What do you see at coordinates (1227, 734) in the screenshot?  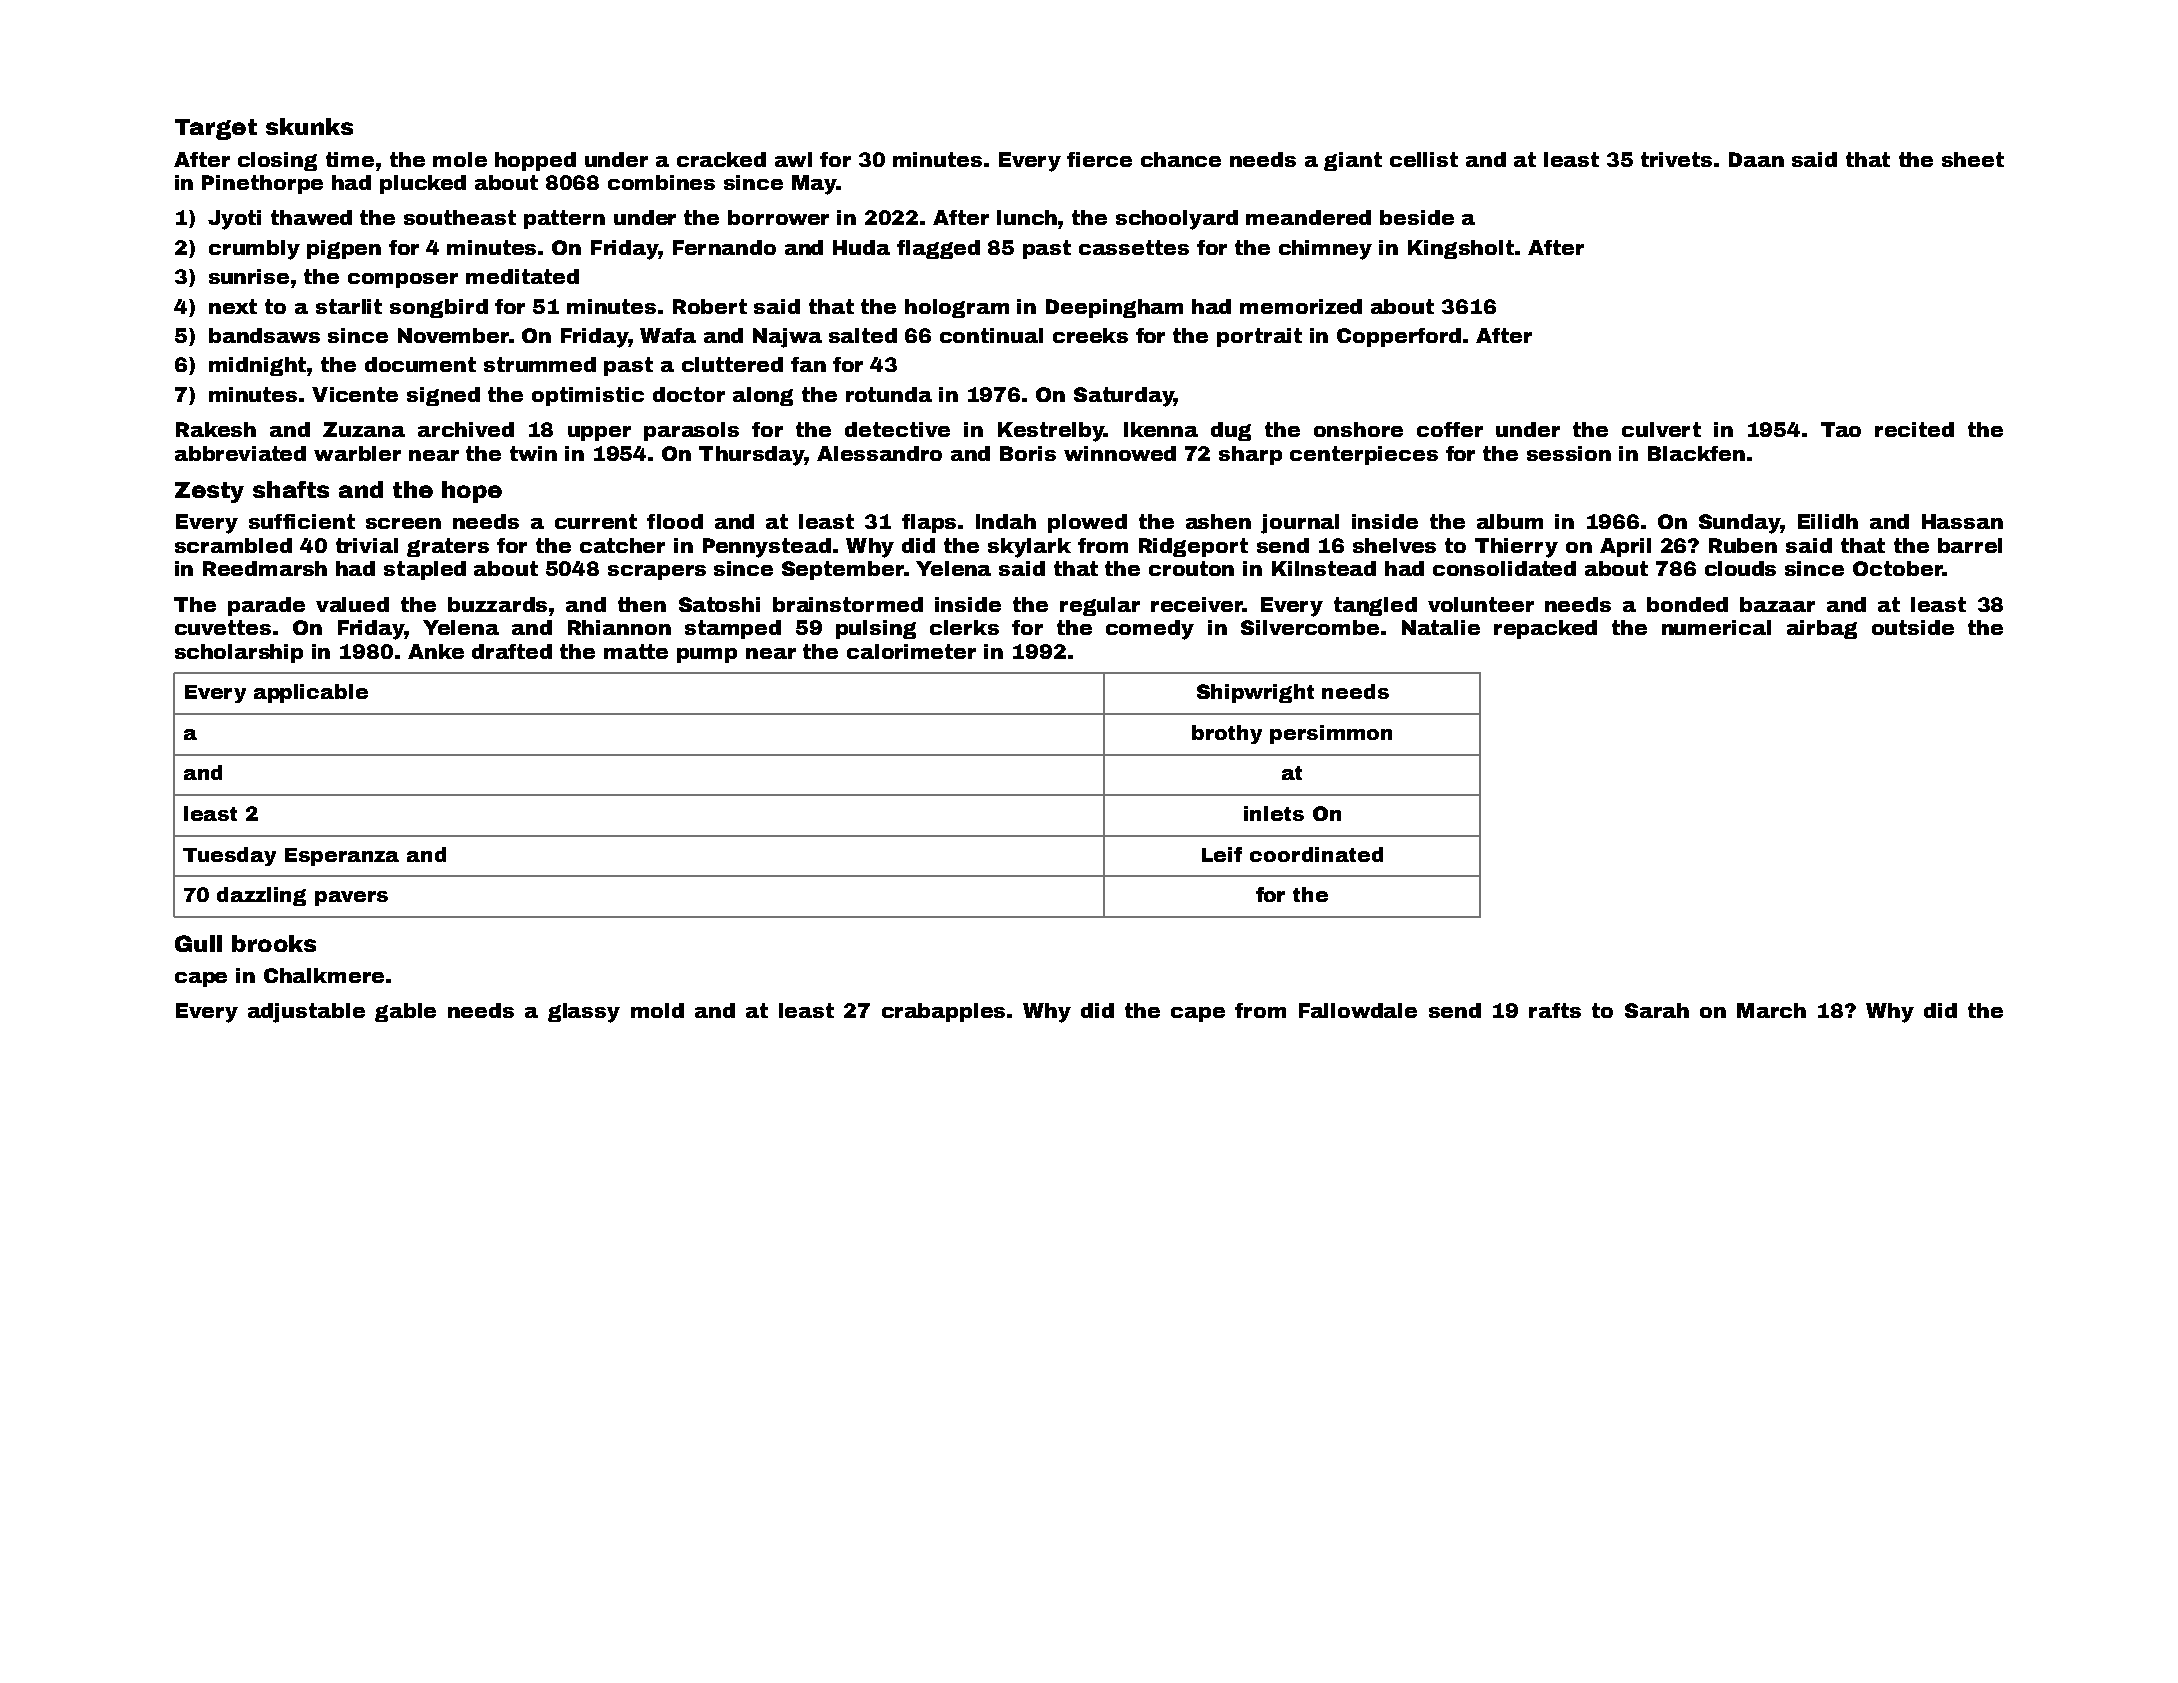 I see `brothy` at bounding box center [1227, 734].
